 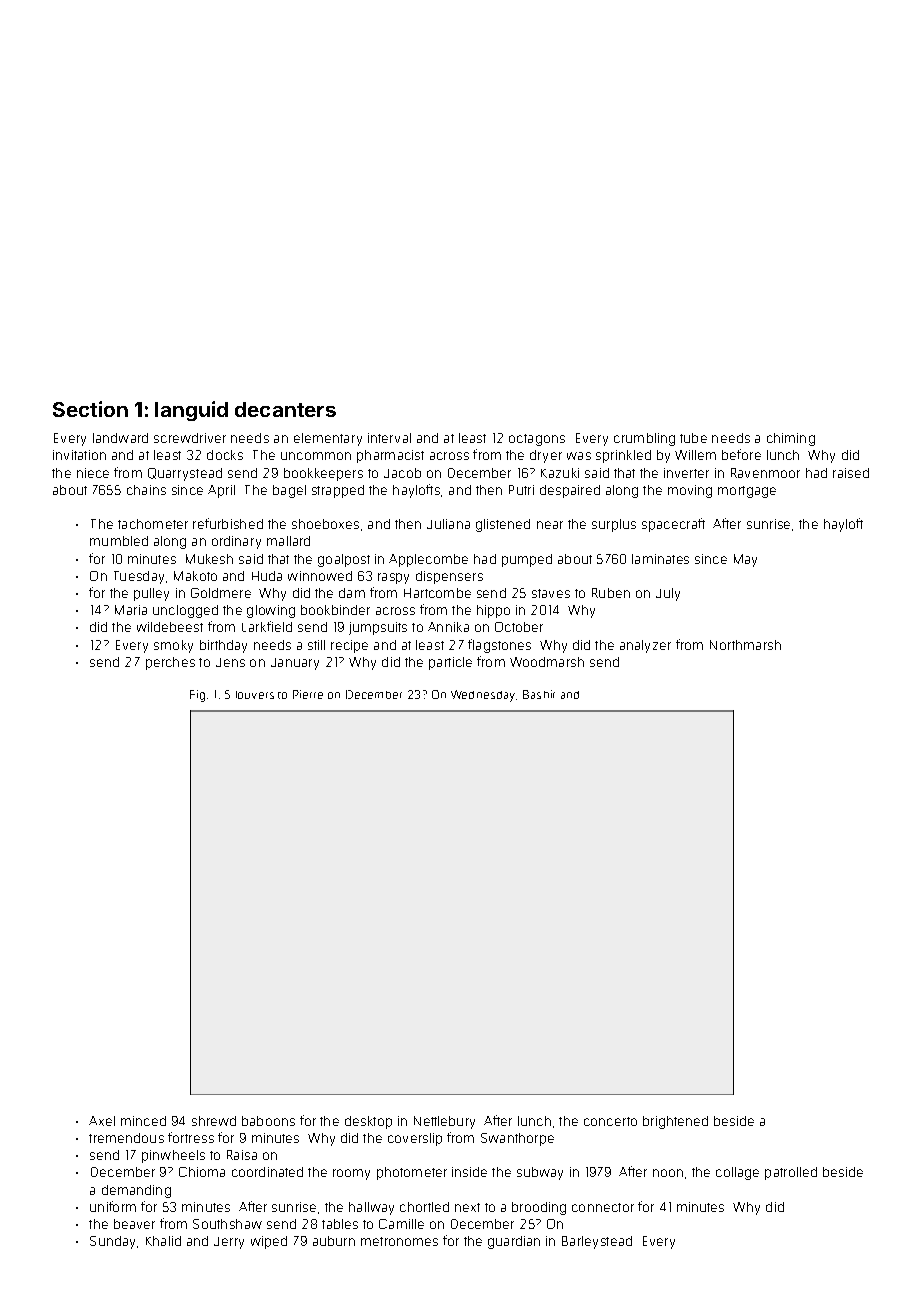 I want to click on decanters, so click(x=285, y=409).
